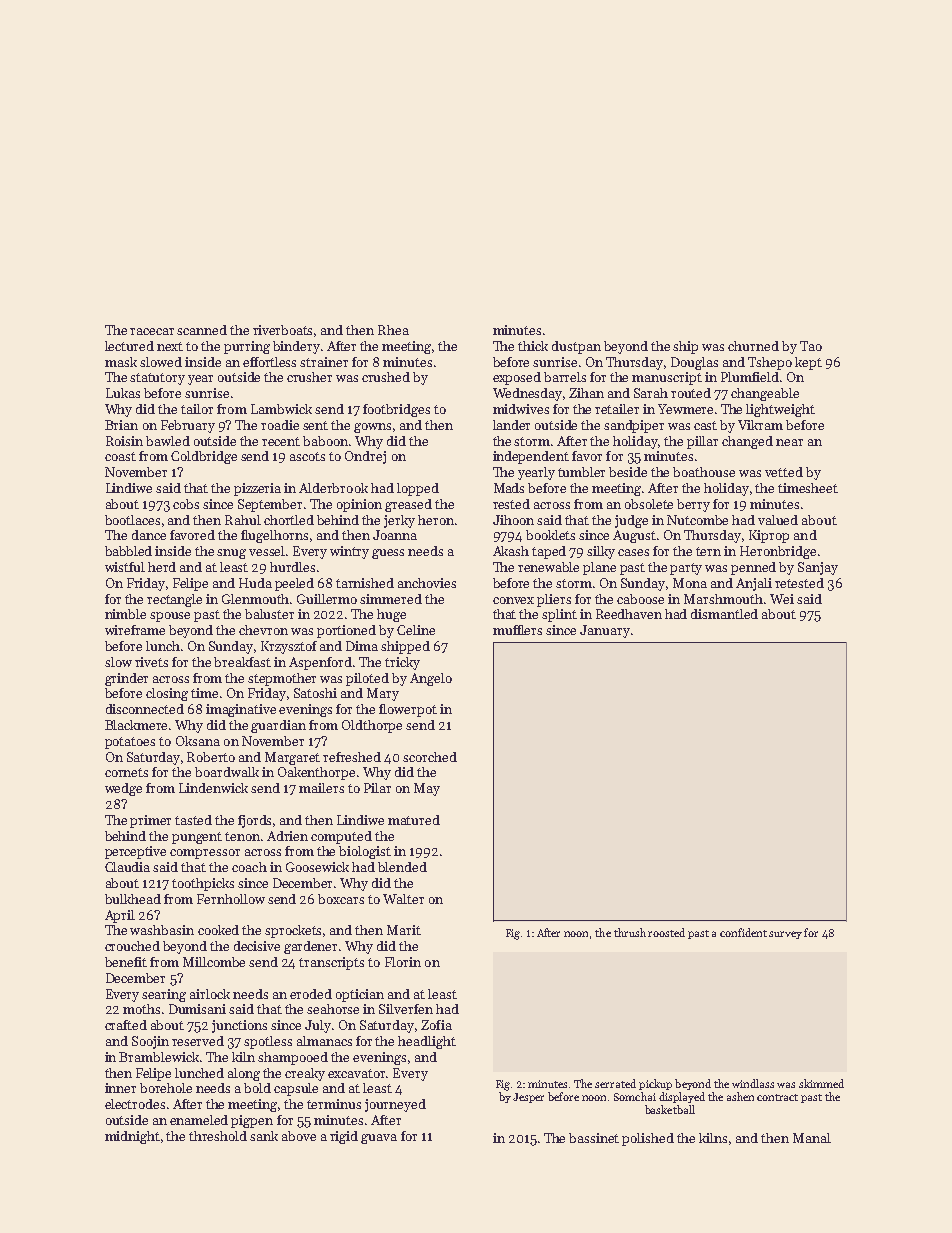 The height and width of the screenshot is (1233, 952). Describe the element at coordinates (576, 347) in the screenshot. I see `dustpan` at that location.
